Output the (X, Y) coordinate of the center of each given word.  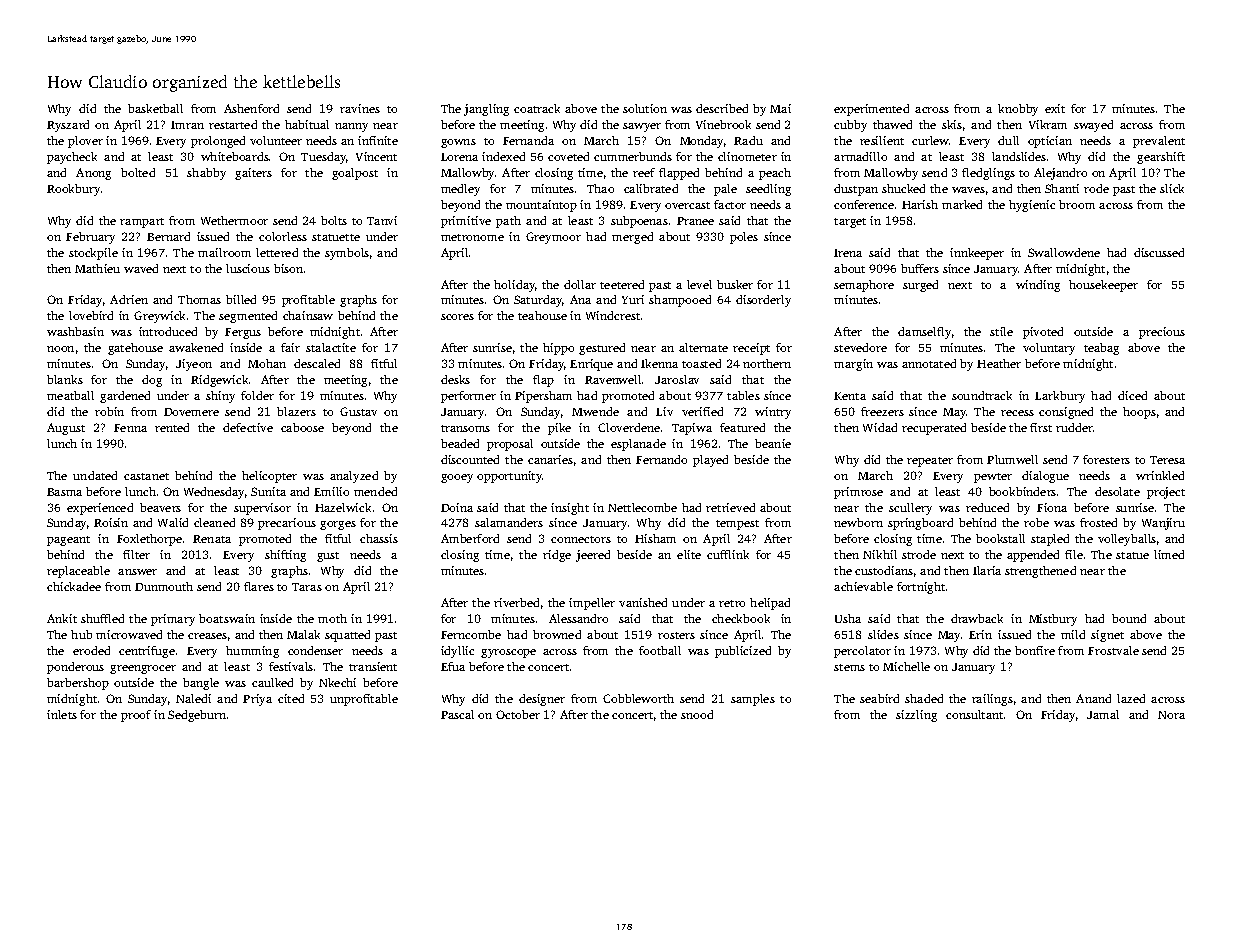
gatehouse (135, 349)
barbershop (78, 684)
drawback (977, 618)
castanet (146, 476)
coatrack (537, 108)
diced (1132, 395)
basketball (155, 108)
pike (559, 429)
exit (1055, 108)
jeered (593, 556)
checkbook (741, 618)
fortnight (921, 588)
